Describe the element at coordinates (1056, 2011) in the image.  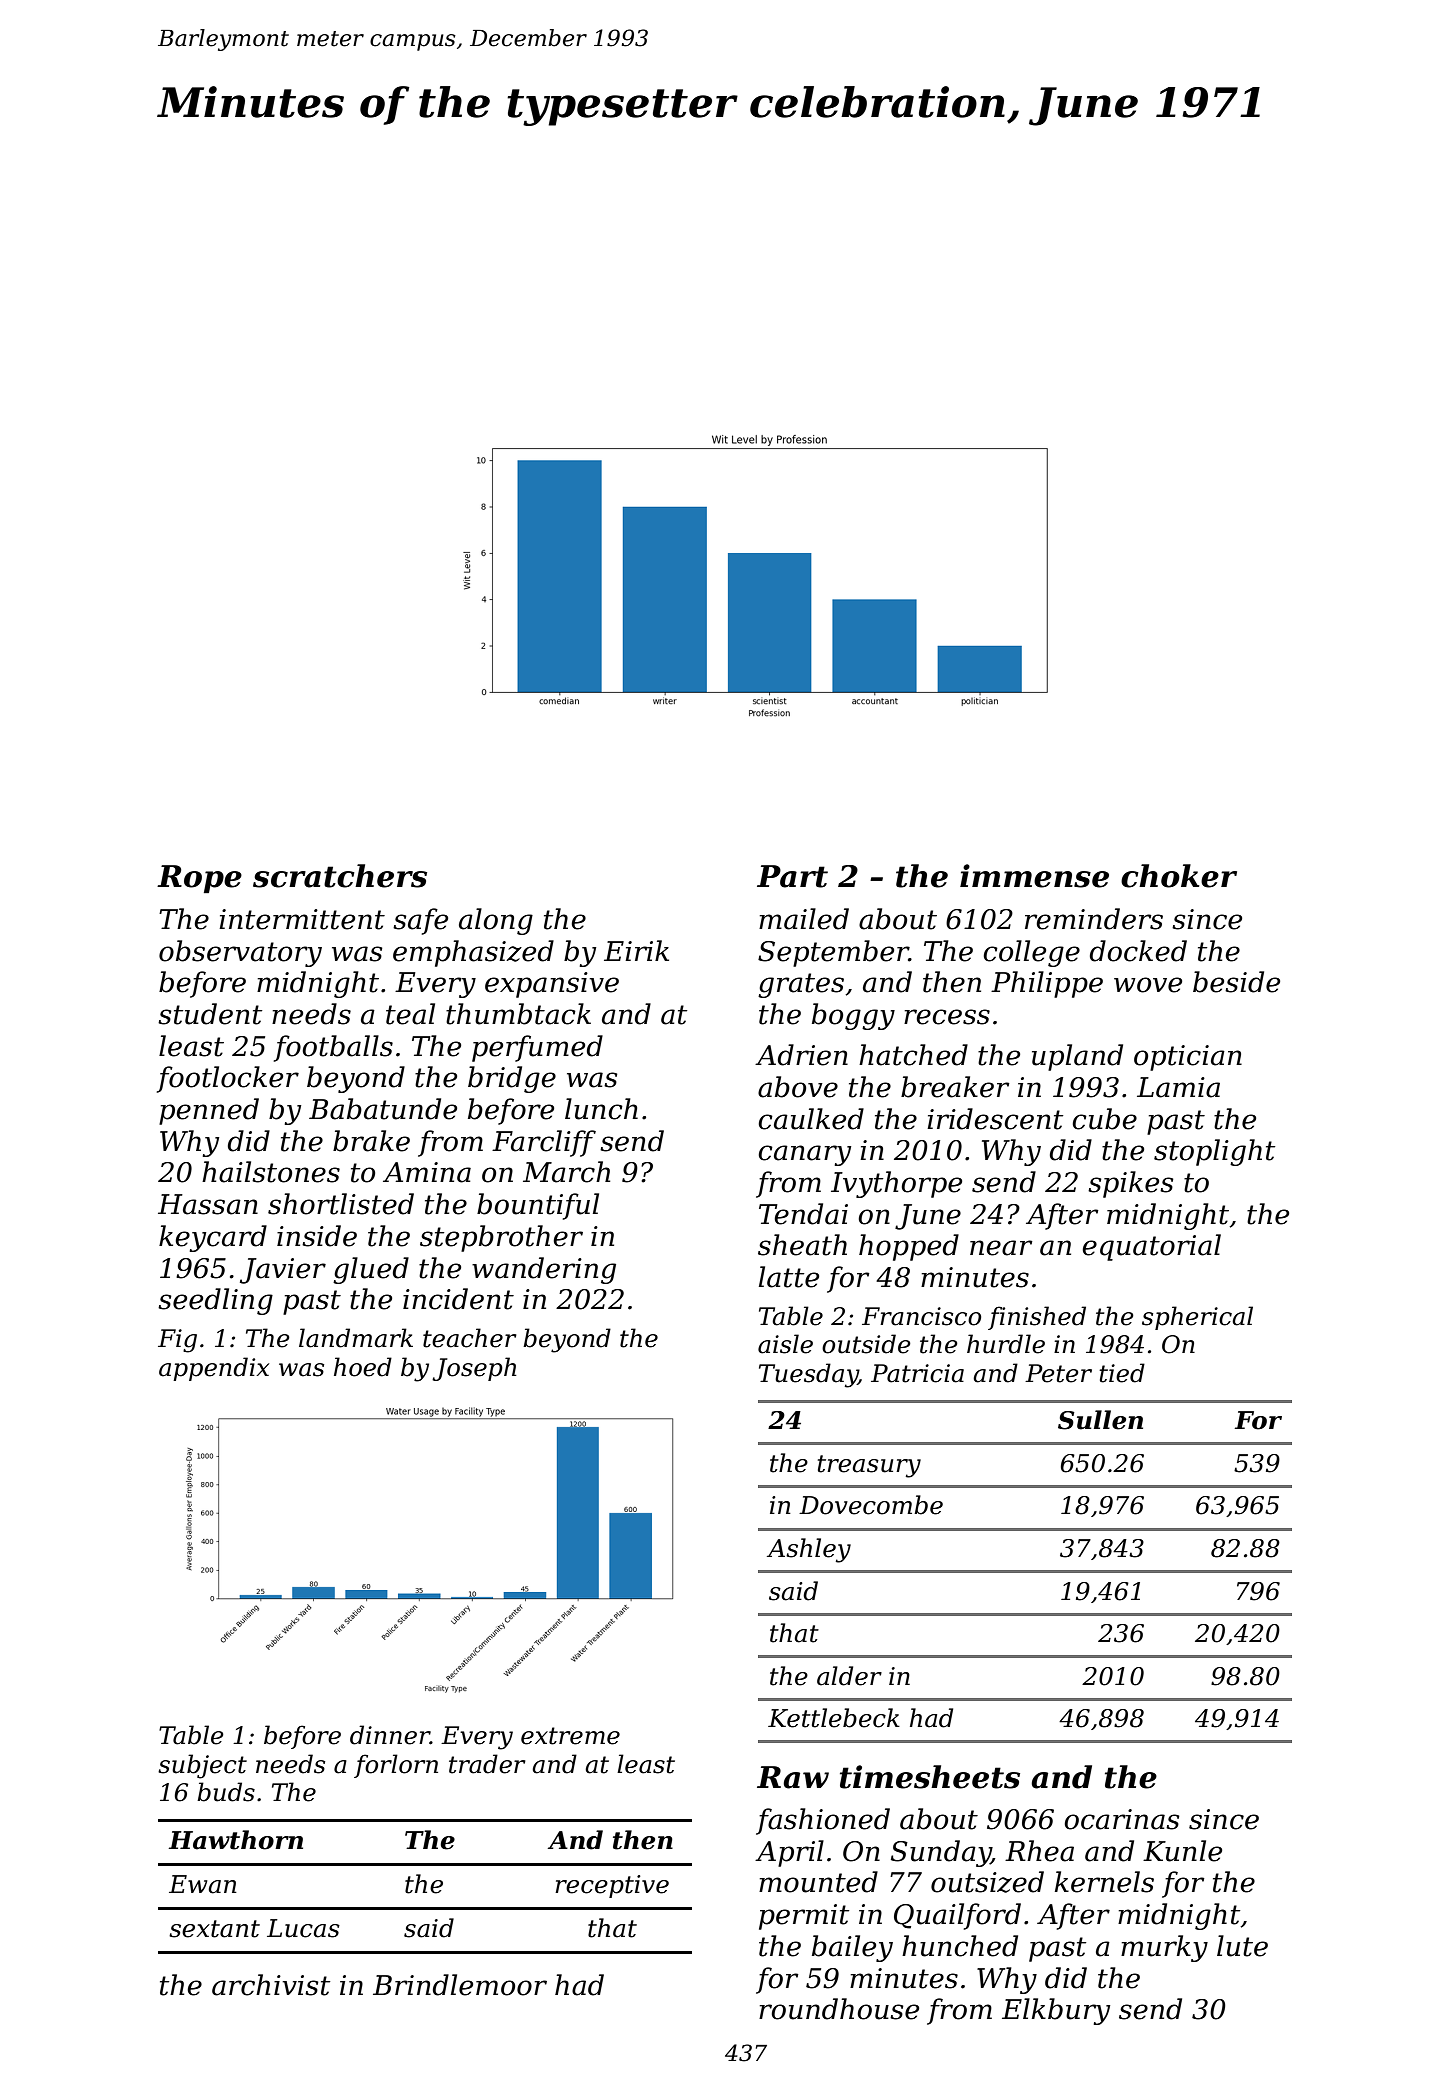
I see `Elkbury` at that location.
